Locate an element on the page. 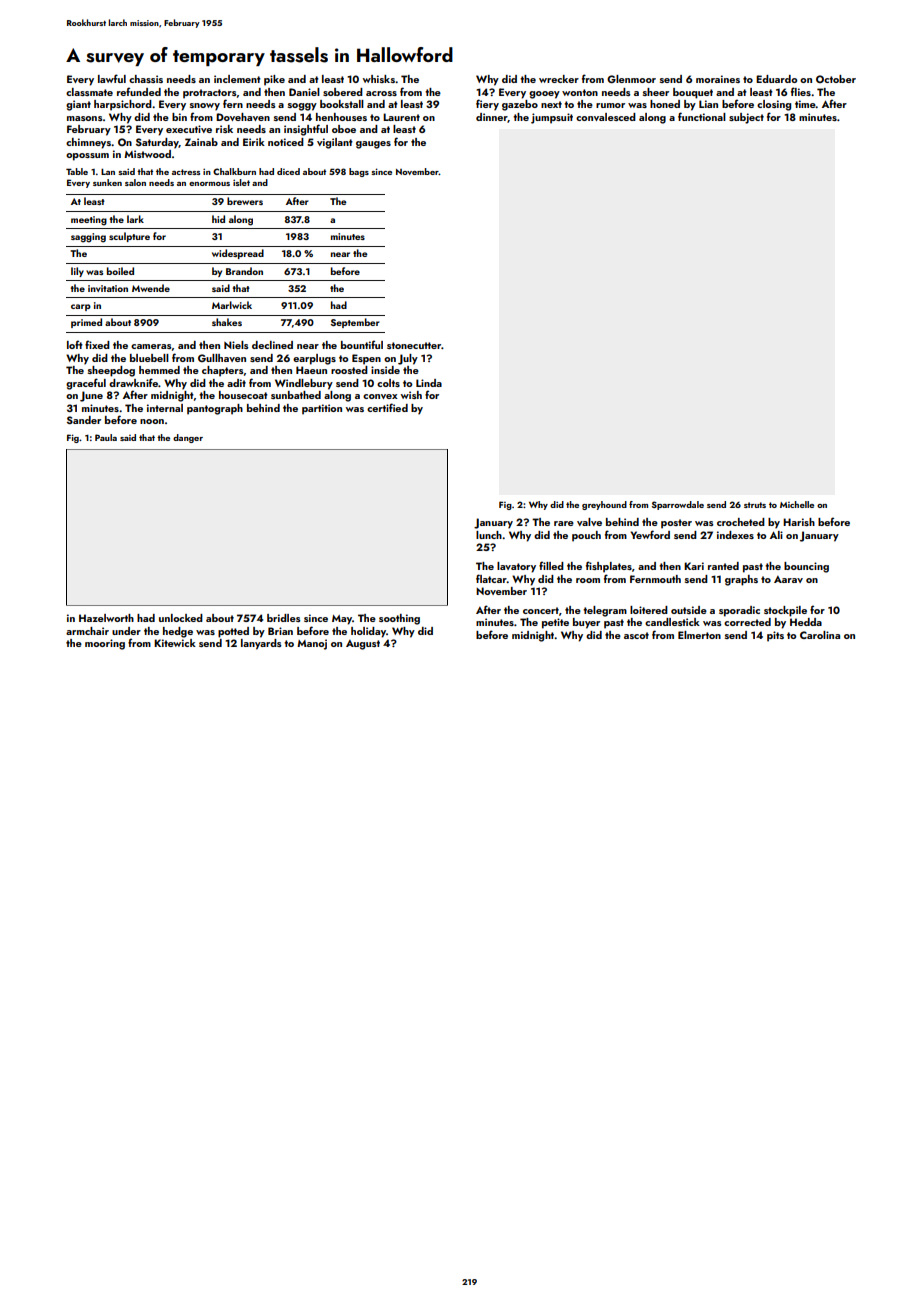 The width and height of the page is (924, 1308). bouncing is located at coordinates (806, 567).
